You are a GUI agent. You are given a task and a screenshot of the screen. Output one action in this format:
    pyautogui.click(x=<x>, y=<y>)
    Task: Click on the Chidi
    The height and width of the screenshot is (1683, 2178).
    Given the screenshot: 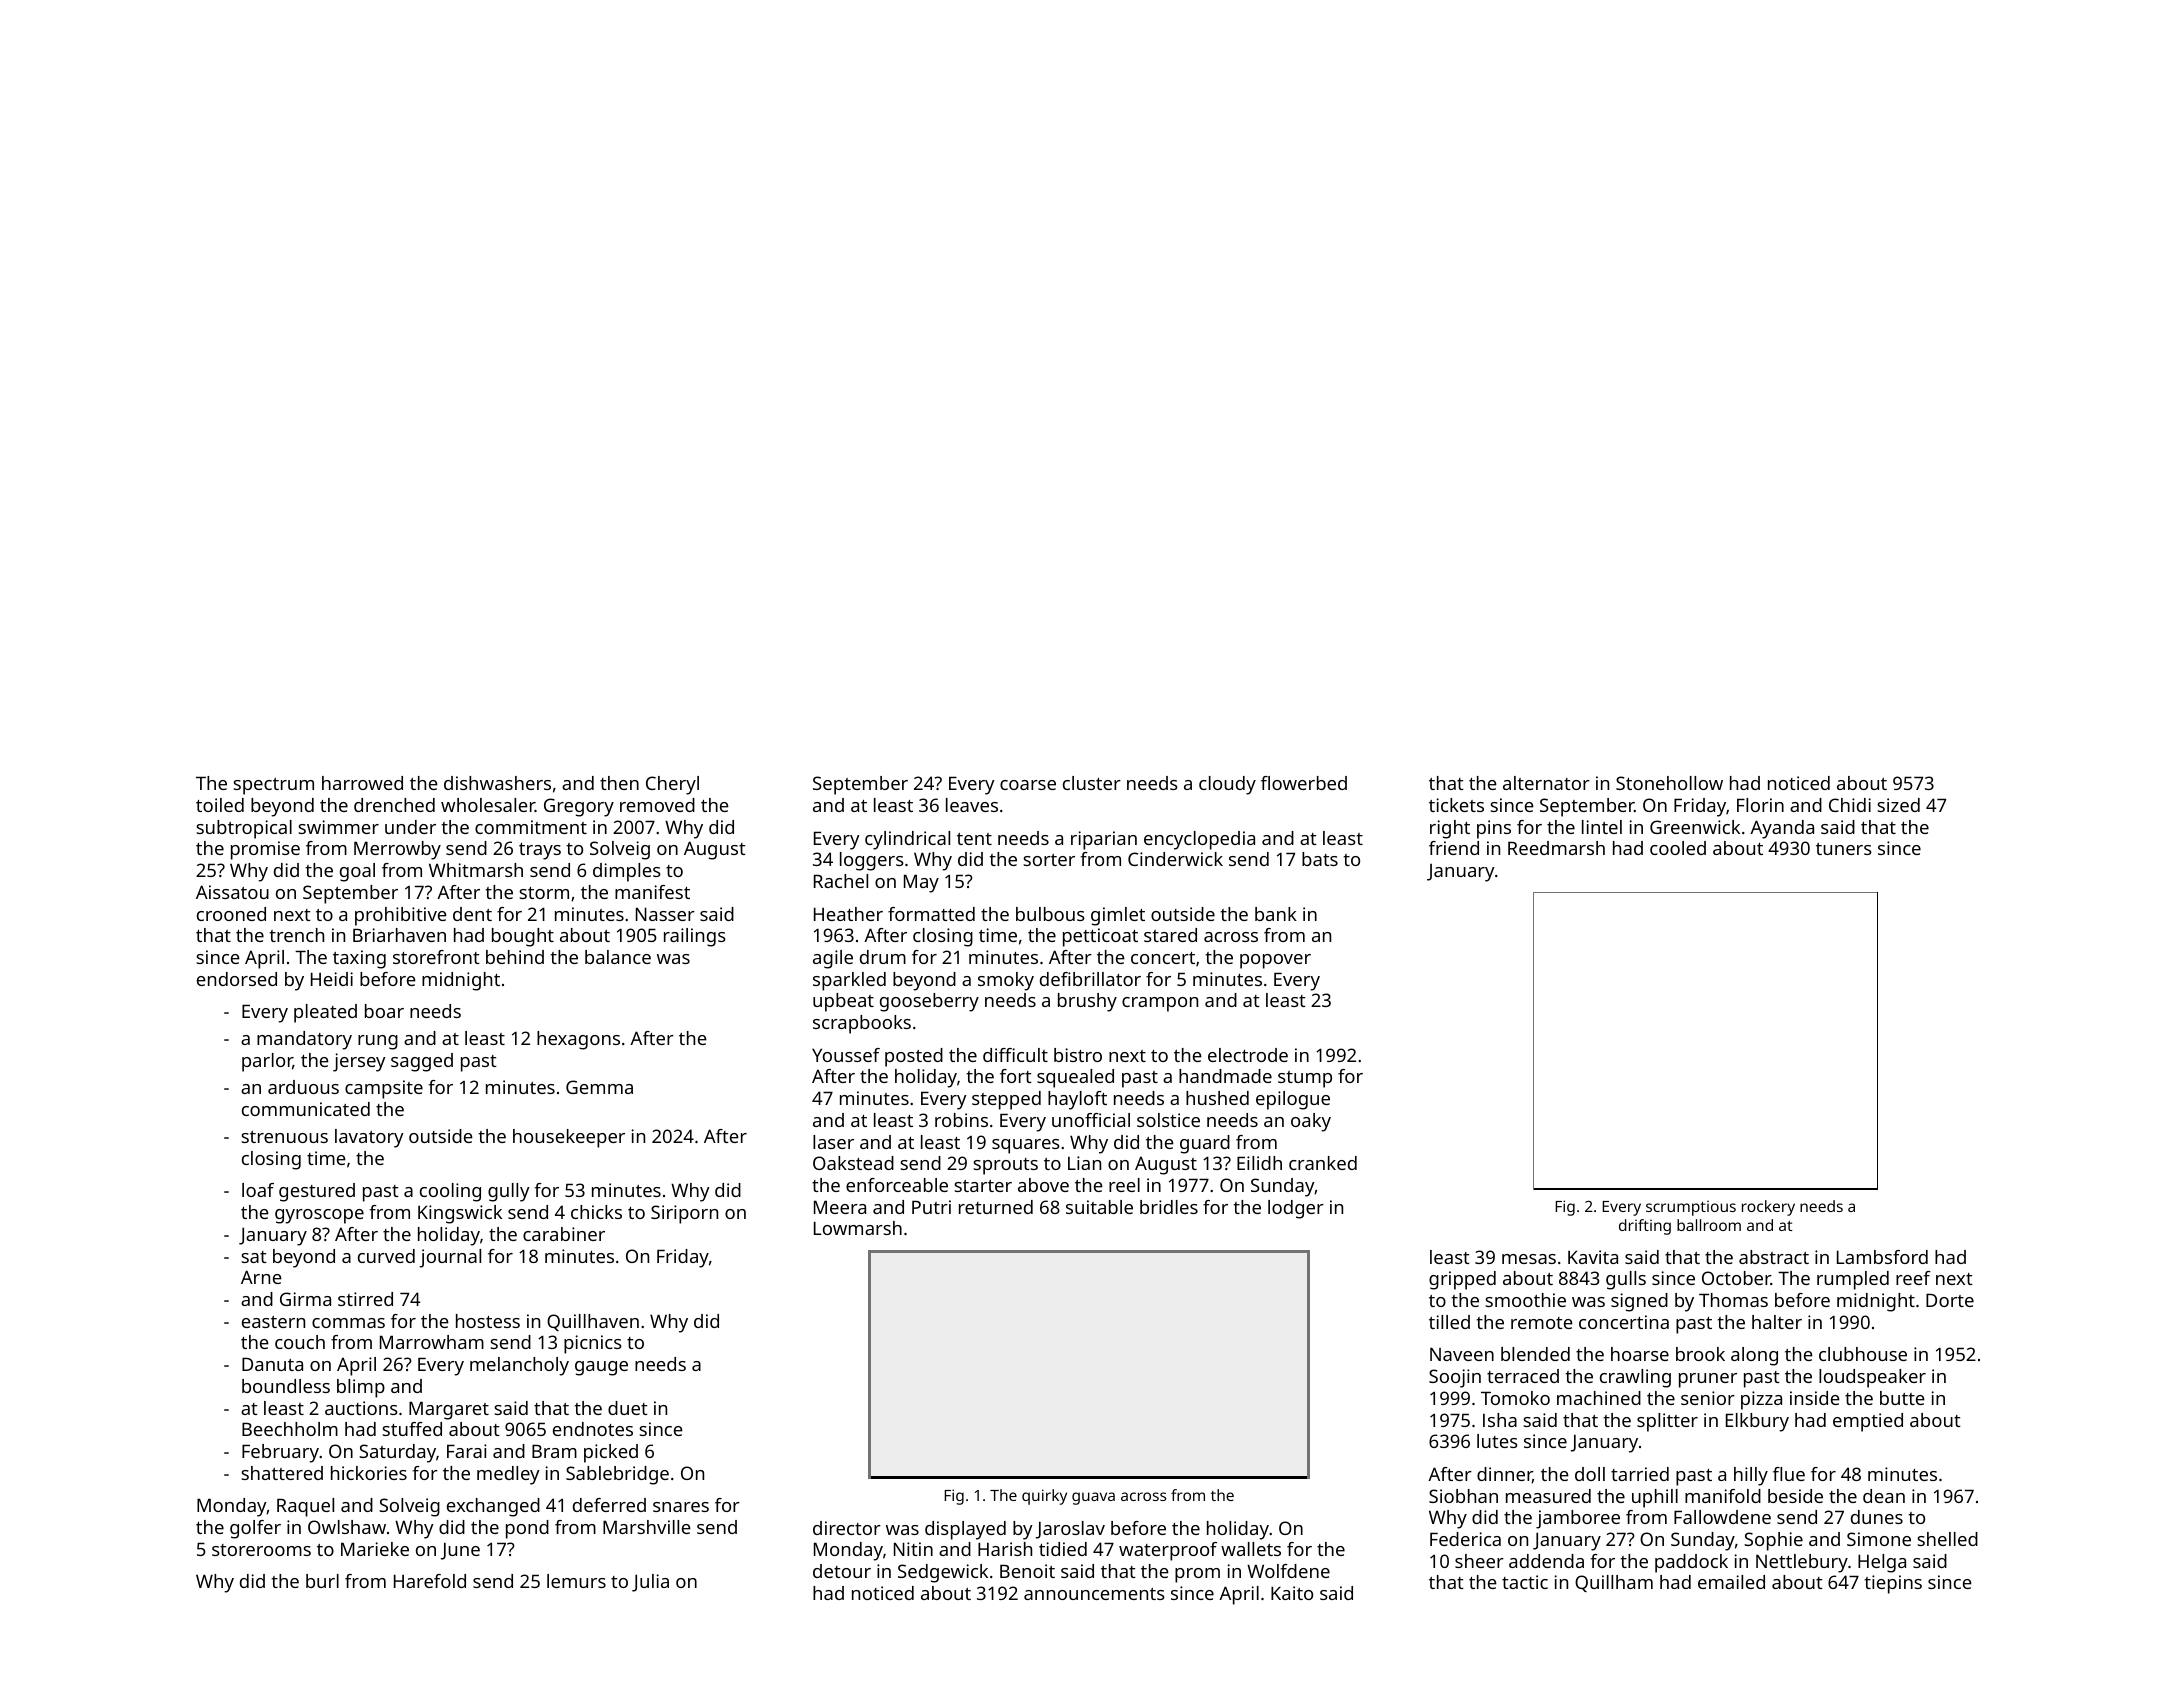 What is the action you would take?
    pyautogui.click(x=1850, y=805)
